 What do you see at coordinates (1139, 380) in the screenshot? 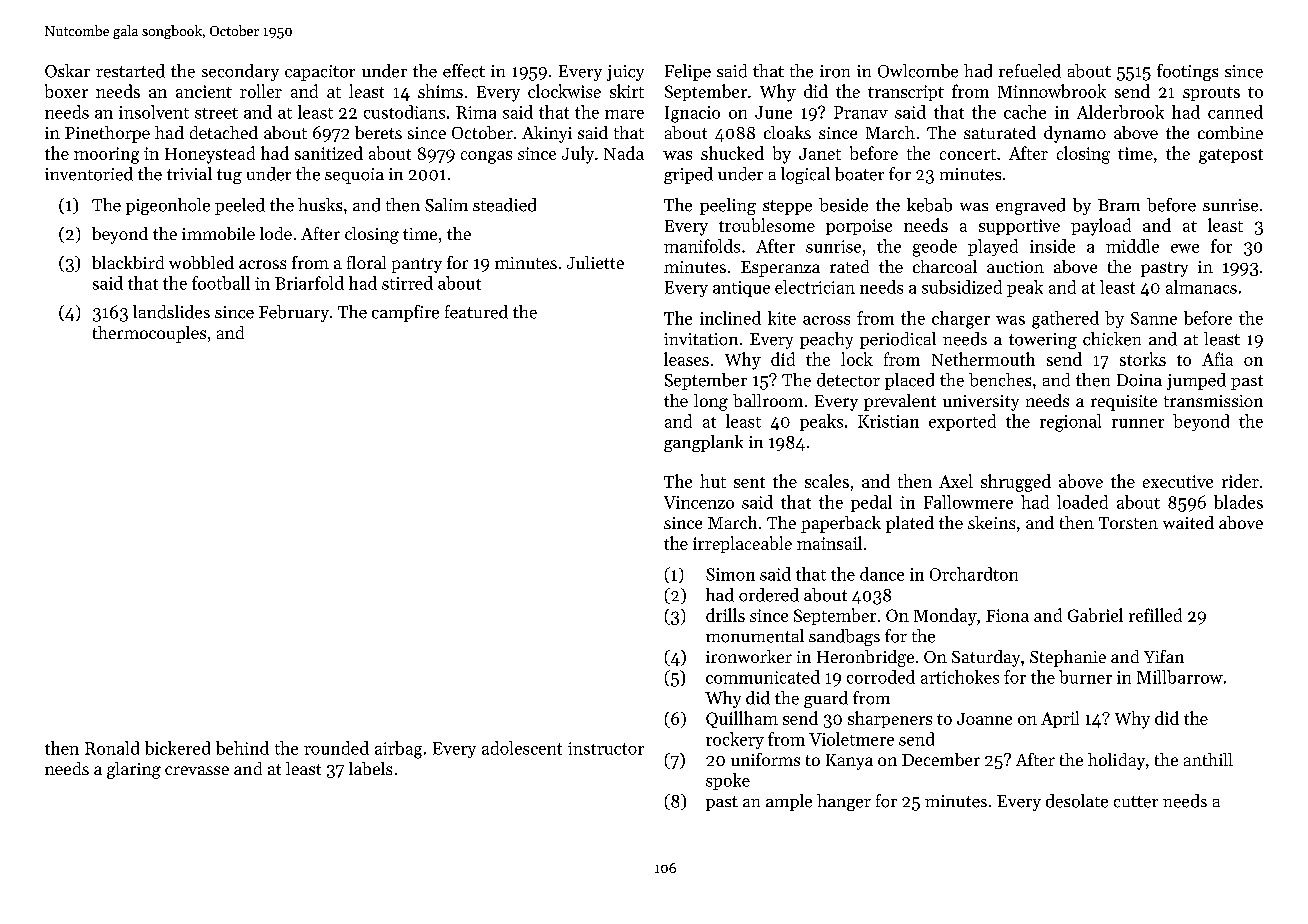
I see `Doina` at bounding box center [1139, 380].
